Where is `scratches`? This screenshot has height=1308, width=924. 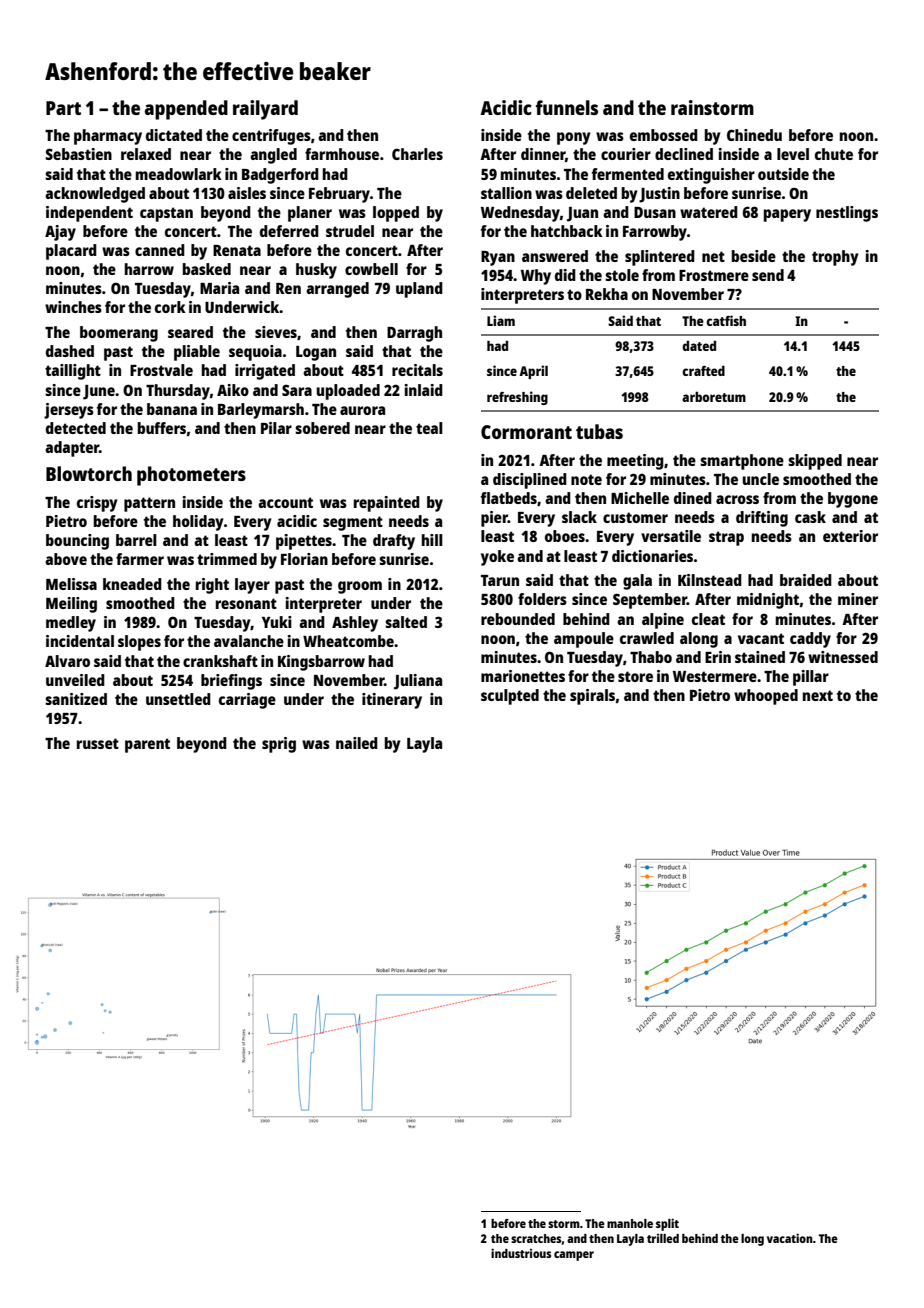
scratches is located at coordinates (536, 1238).
